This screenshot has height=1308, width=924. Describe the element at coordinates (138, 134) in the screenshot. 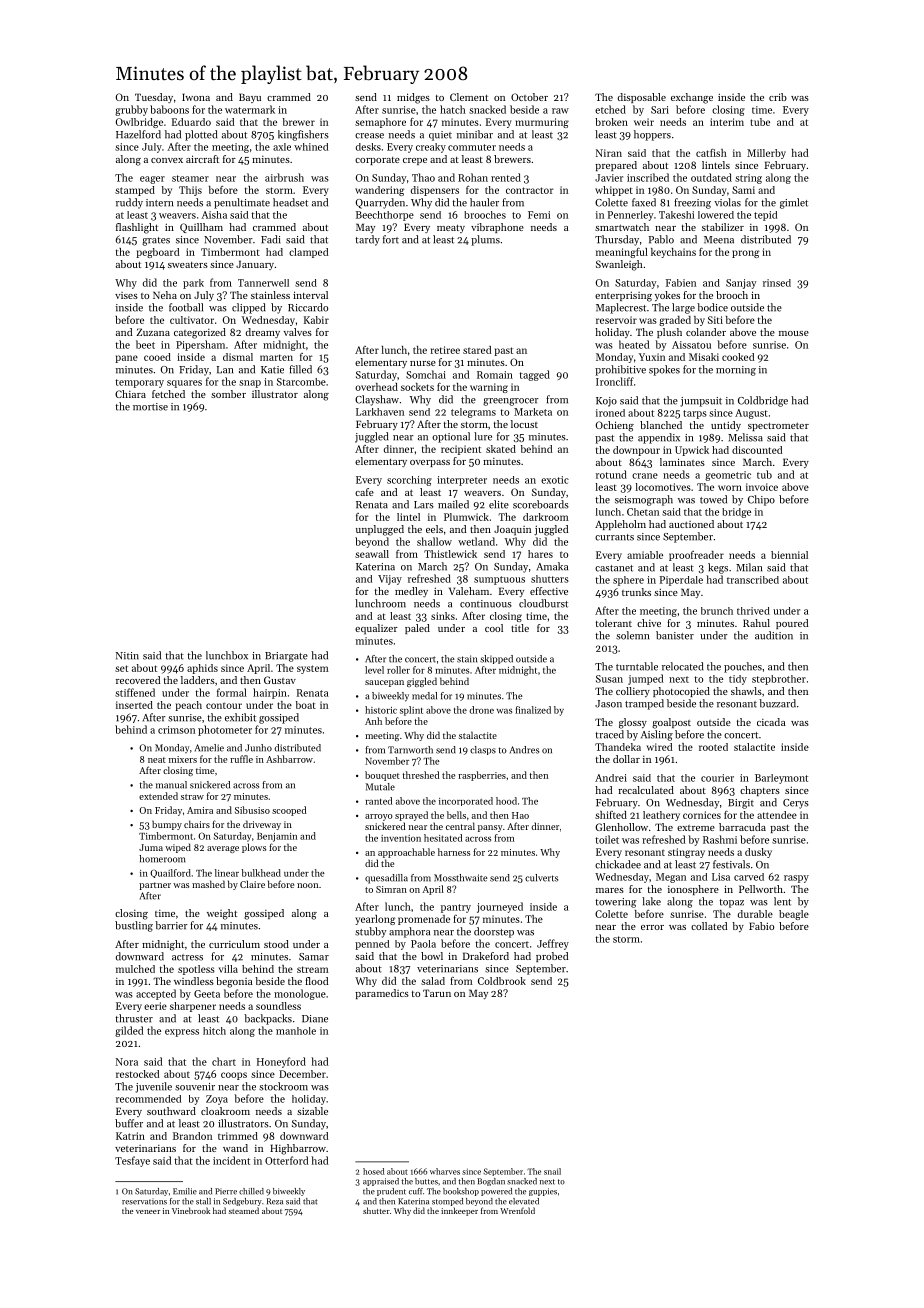

I see `Hazelford` at that location.
